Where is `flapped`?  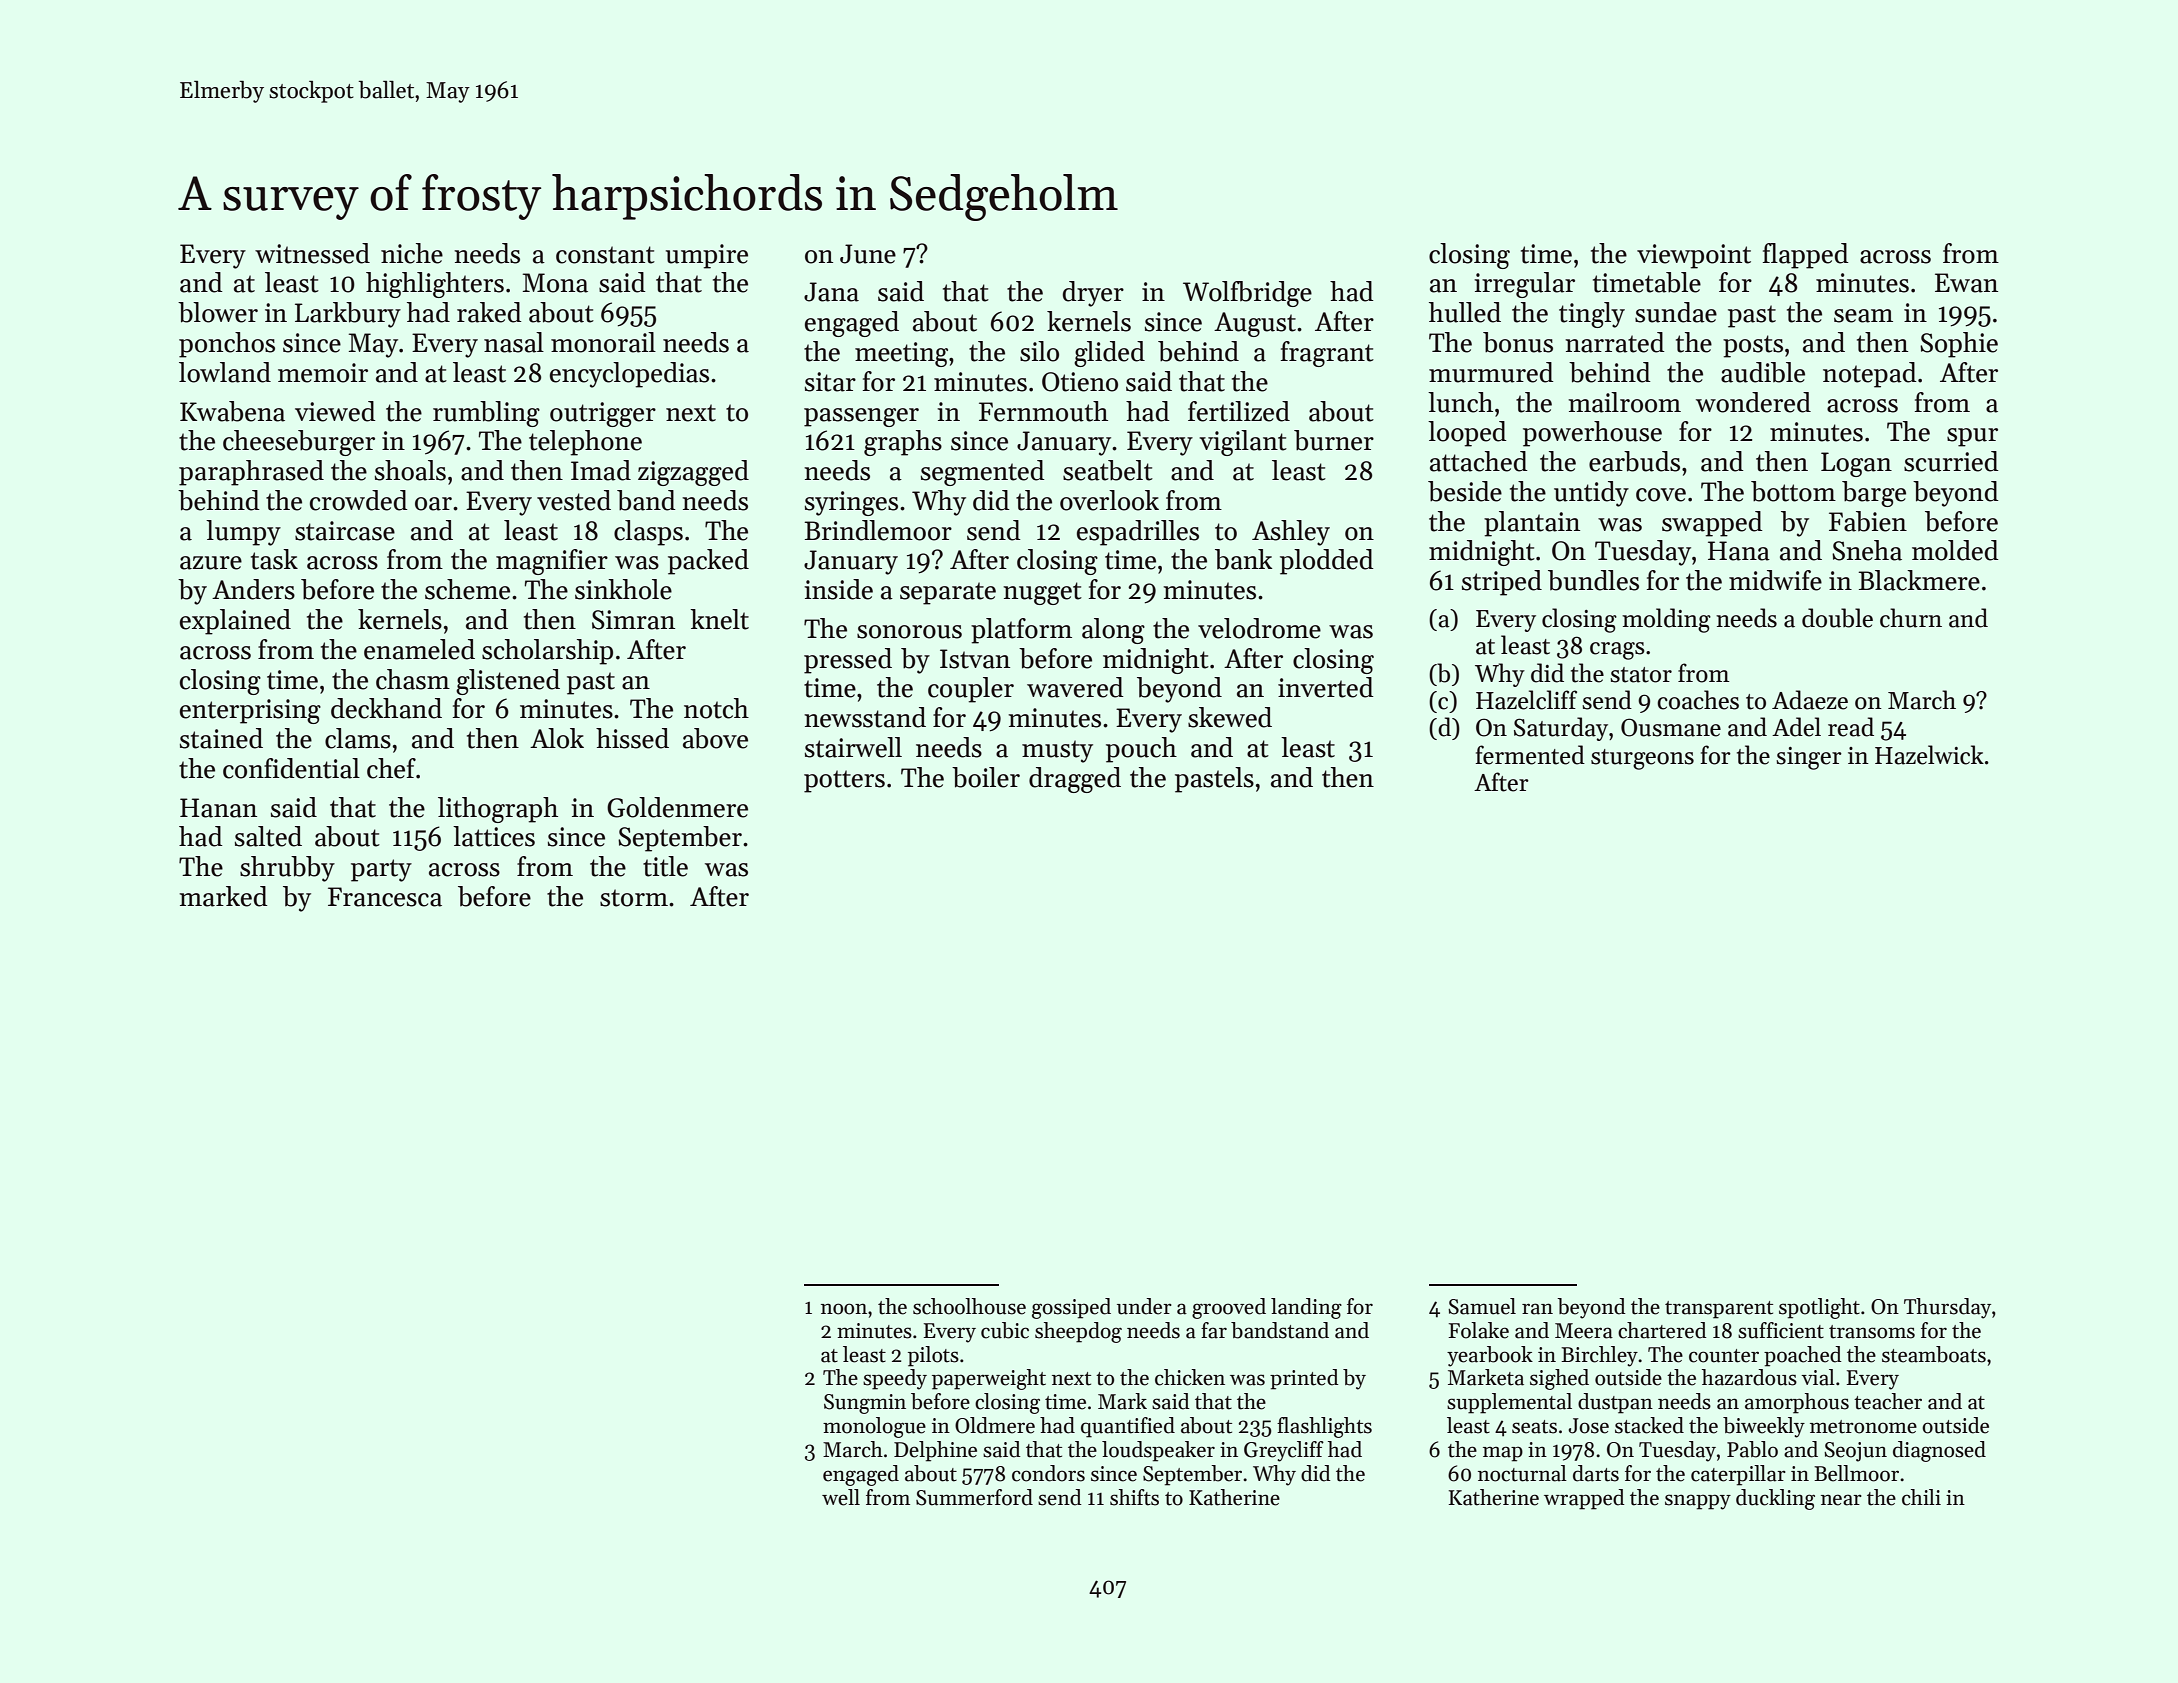
flapped is located at coordinates (1806, 256).
